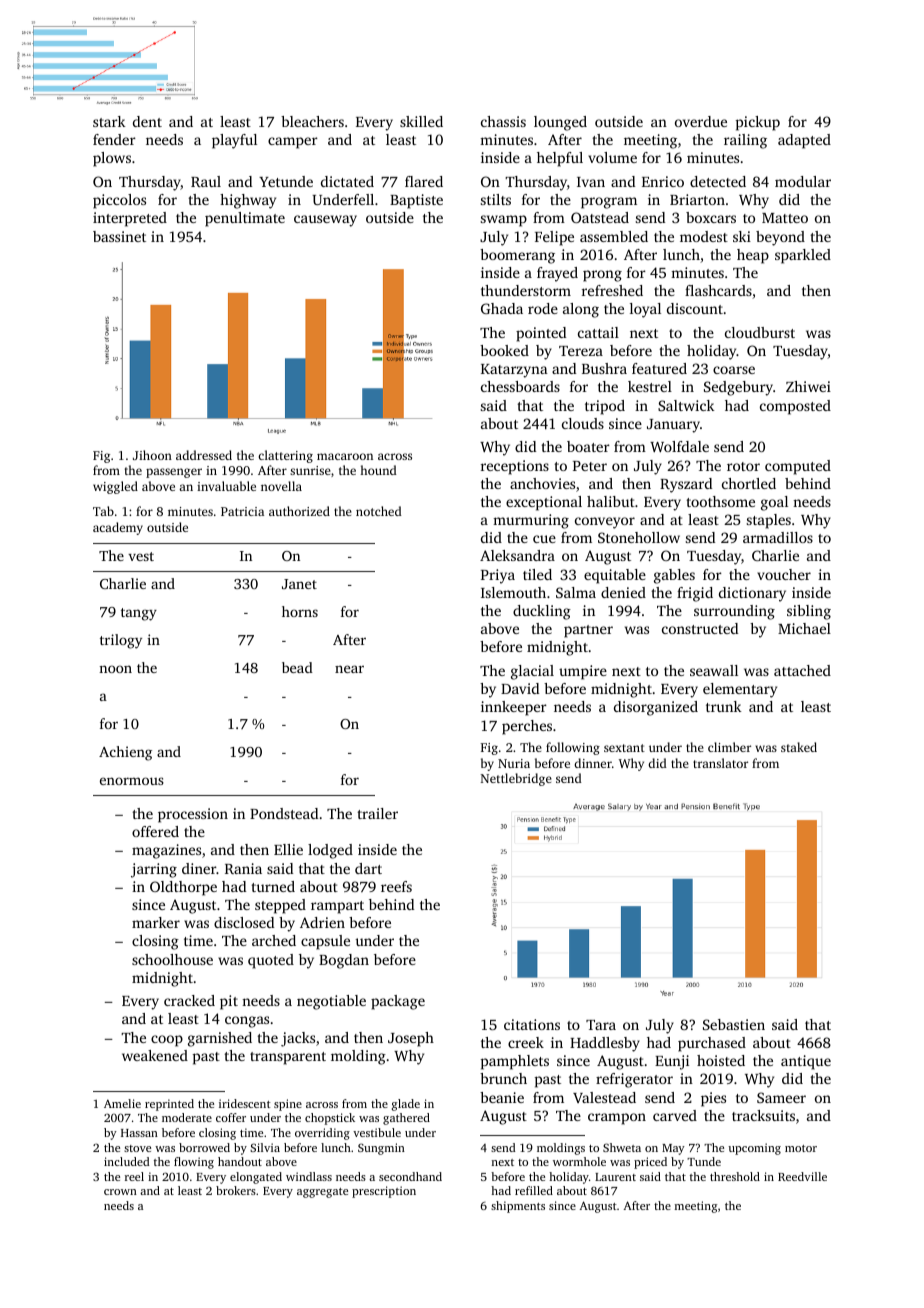  Describe the element at coordinates (734, 370) in the image. I see `coarse` at that location.
